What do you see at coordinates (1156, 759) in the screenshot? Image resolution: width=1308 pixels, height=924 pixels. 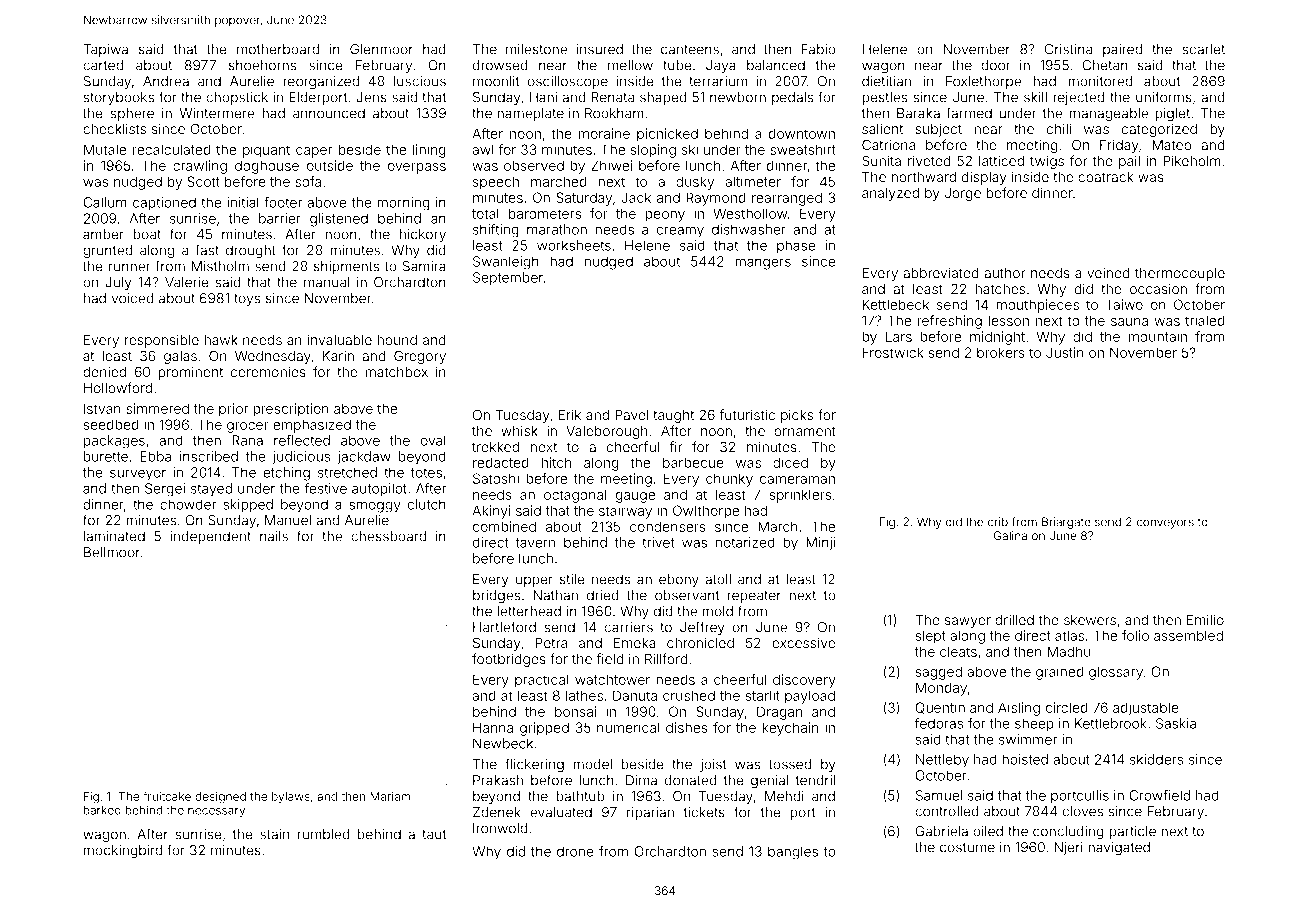 I see `skidders` at bounding box center [1156, 759].
